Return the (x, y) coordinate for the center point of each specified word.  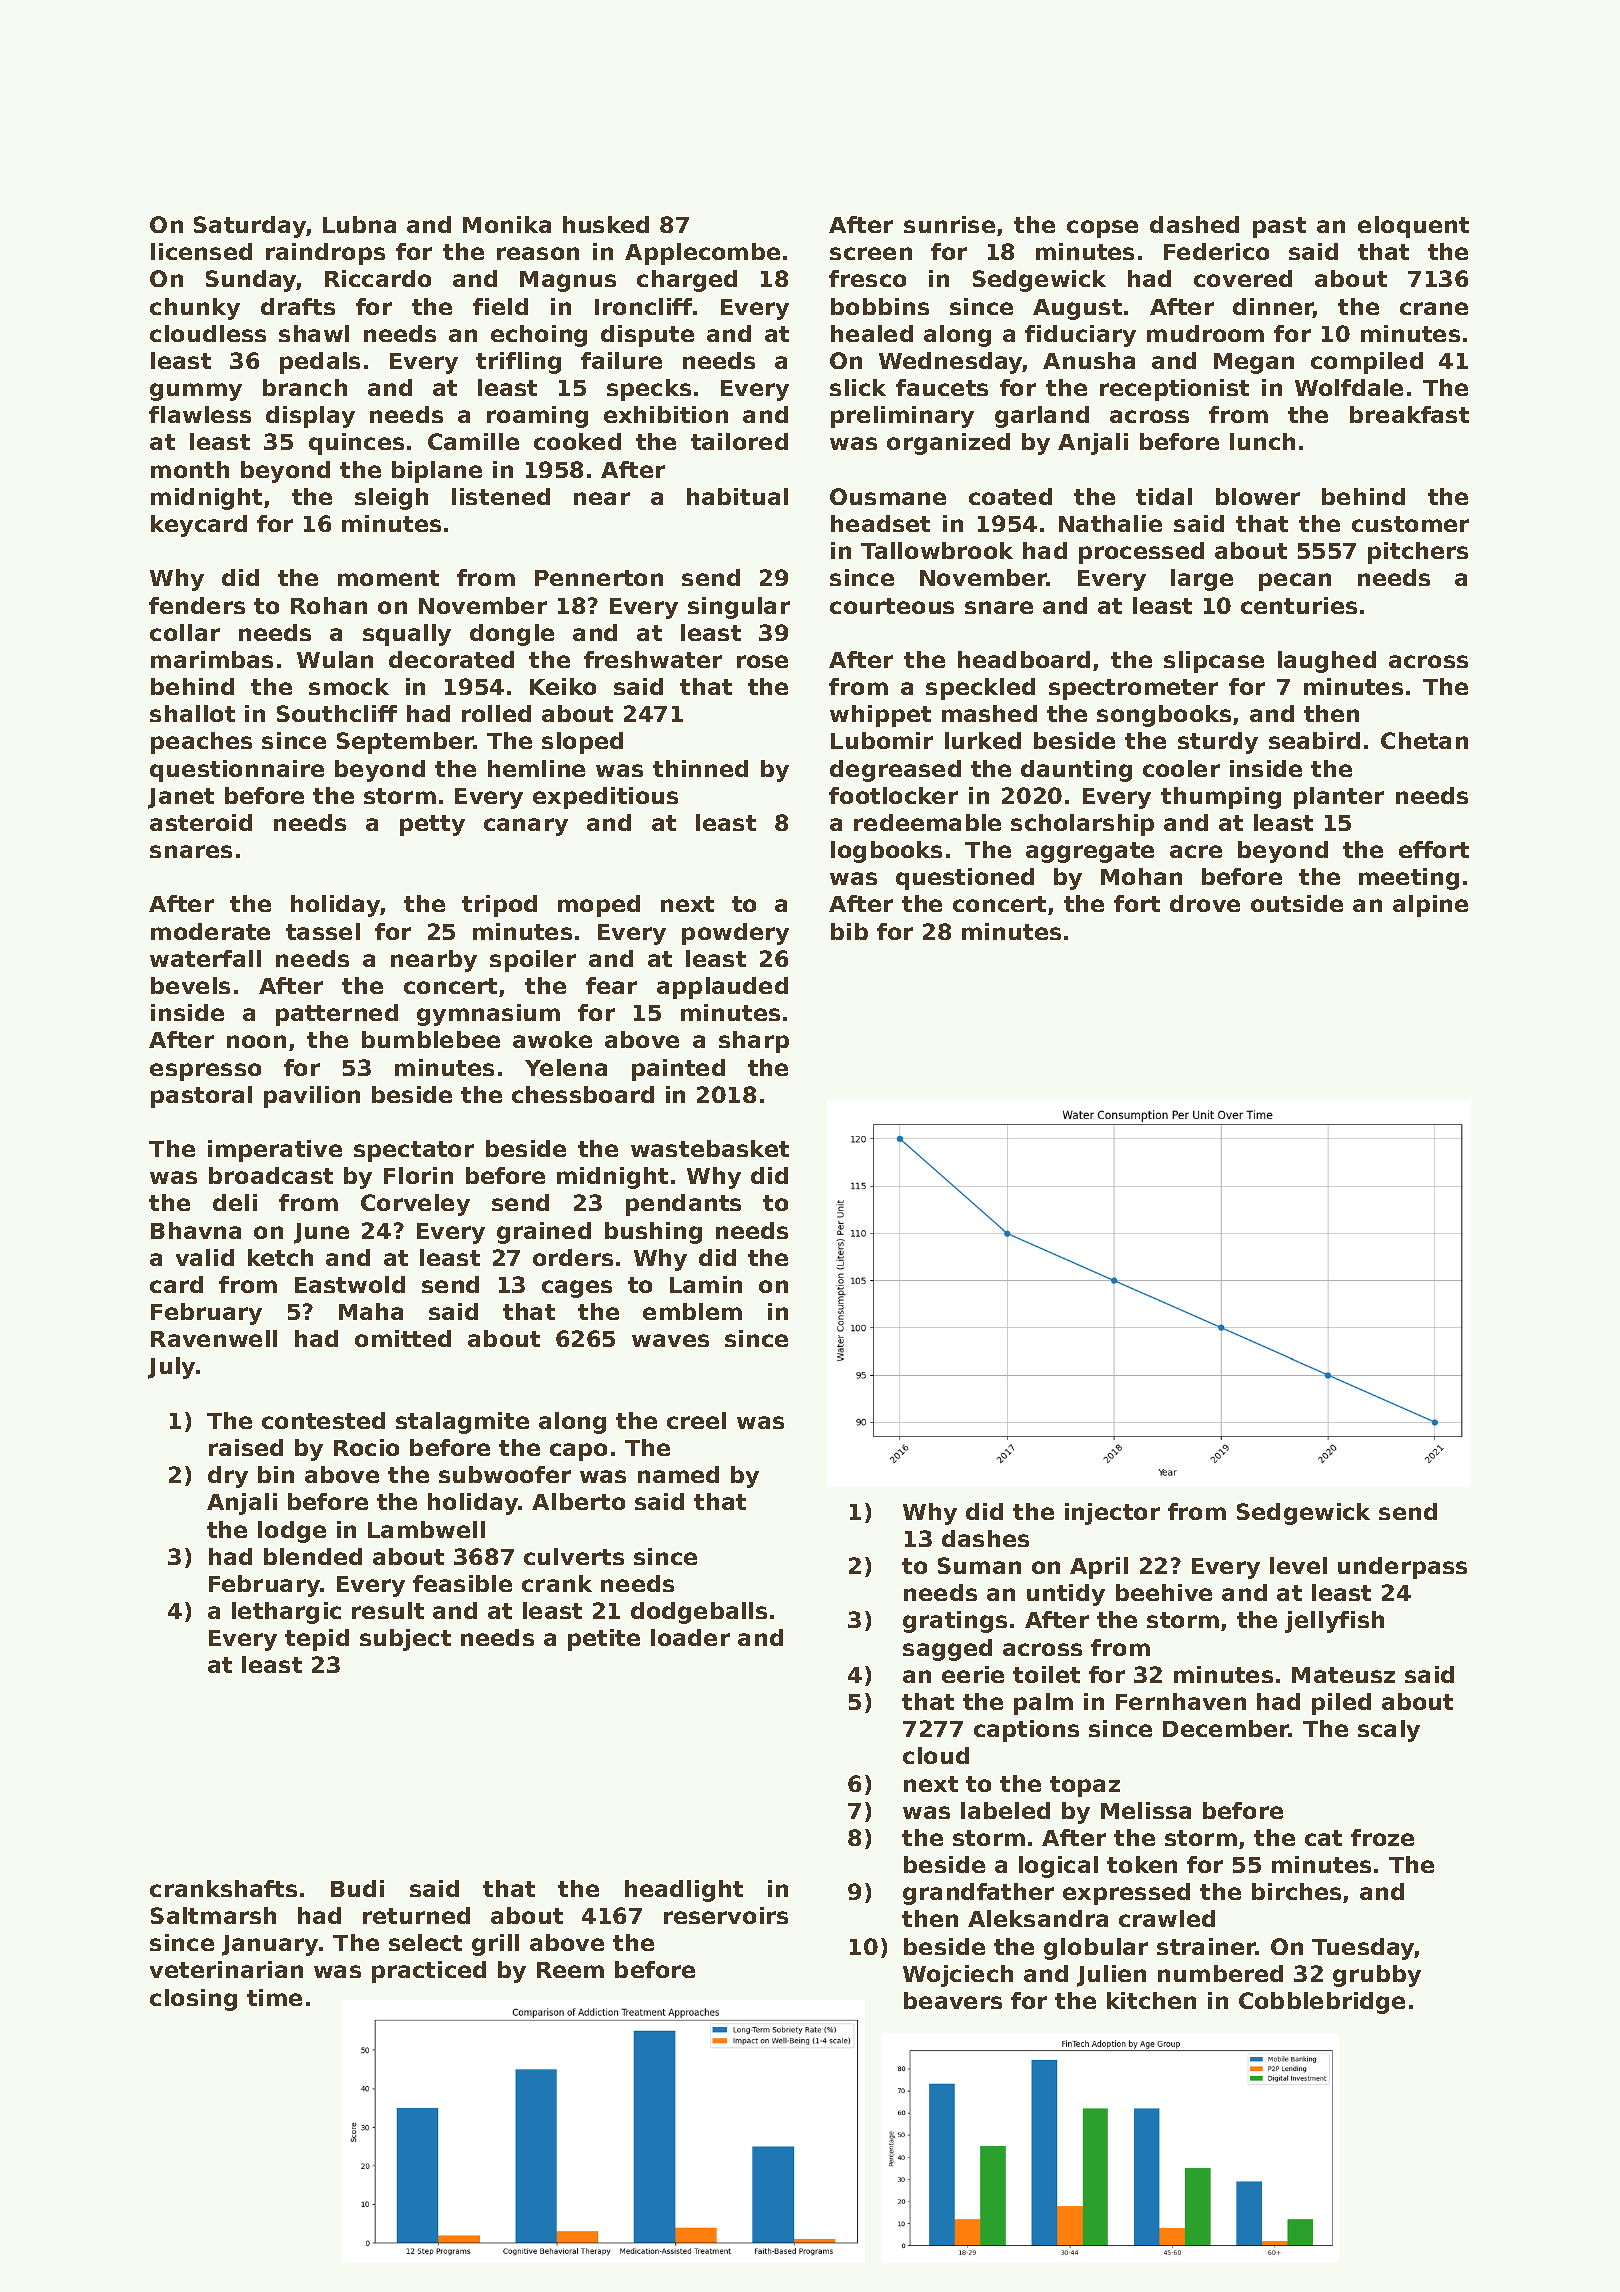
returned (416, 1915)
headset (880, 523)
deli (235, 1202)
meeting (1409, 879)
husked (606, 224)
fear (611, 985)
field (500, 306)
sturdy (1218, 743)
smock (349, 686)
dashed (1194, 224)
